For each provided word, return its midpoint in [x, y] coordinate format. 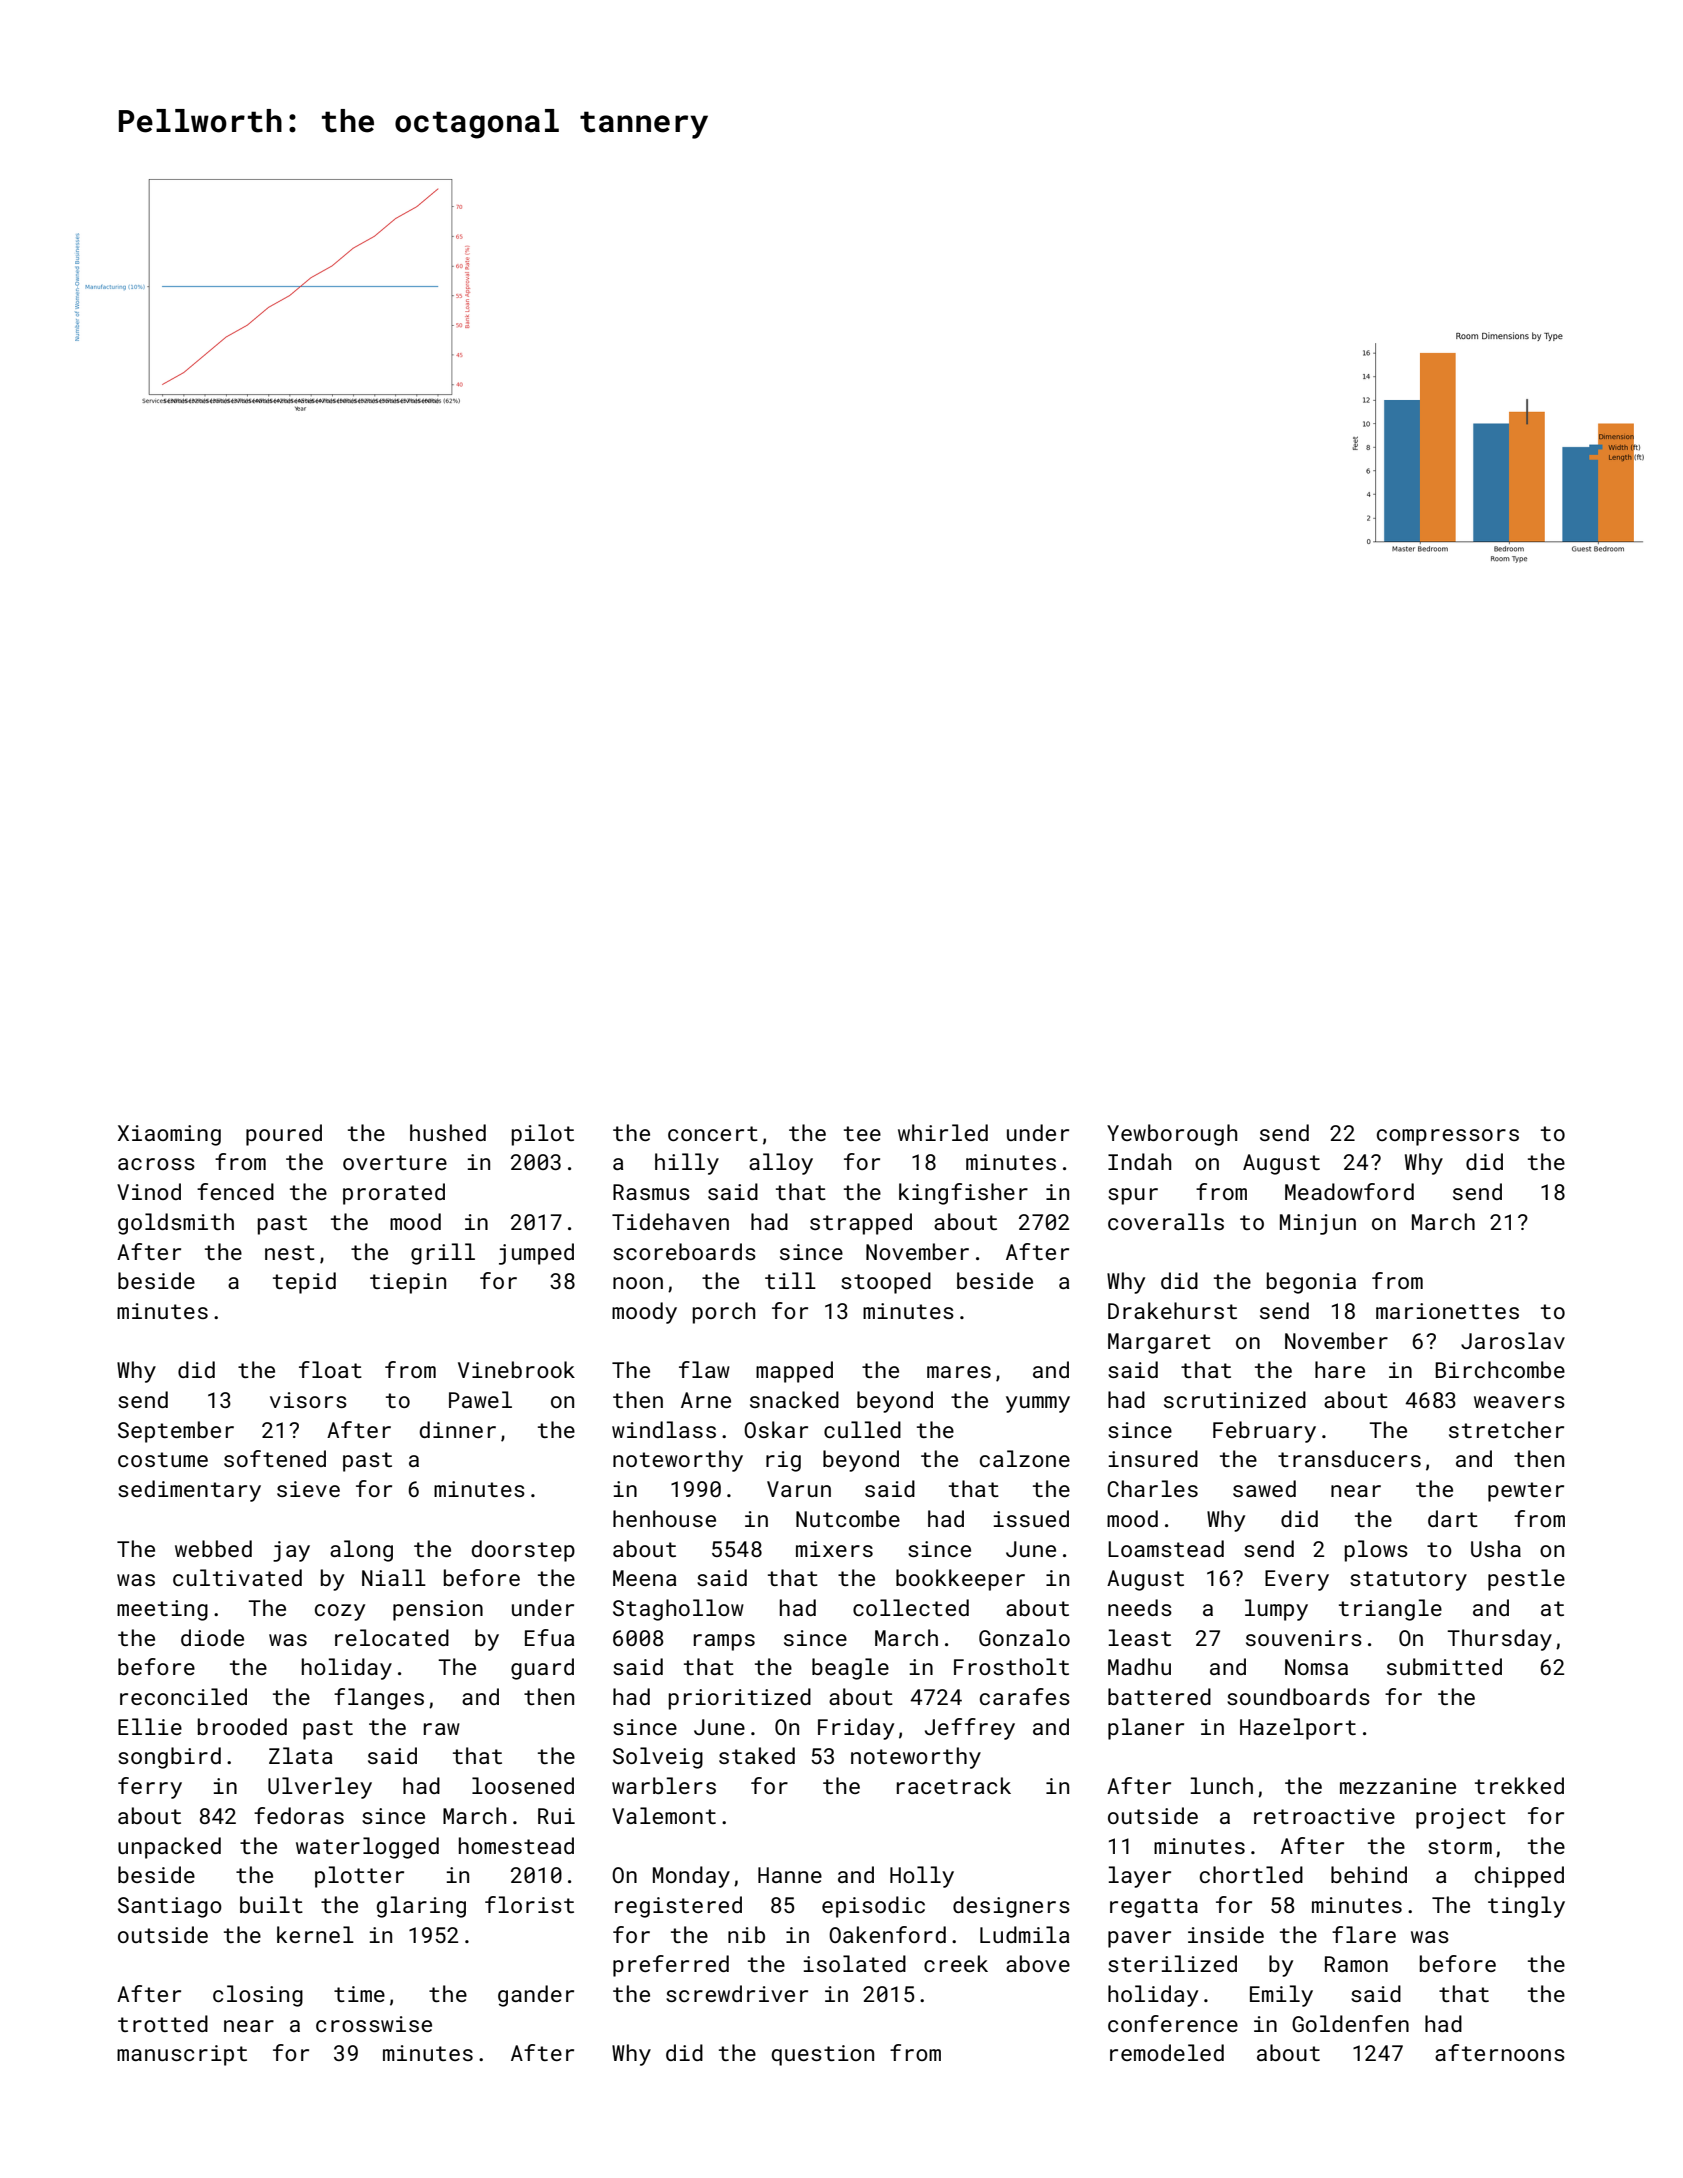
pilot [543, 1135]
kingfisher [963, 1194]
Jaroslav [1513, 1340]
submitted [1444, 1666]
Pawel [480, 1399]
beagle [850, 1669]
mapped [794, 1372]
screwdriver [737, 1993]
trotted [163, 2023]
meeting [162, 1610]
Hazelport [1298, 1729]
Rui [556, 1816]
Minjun [1318, 1224]
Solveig [658, 1758]
